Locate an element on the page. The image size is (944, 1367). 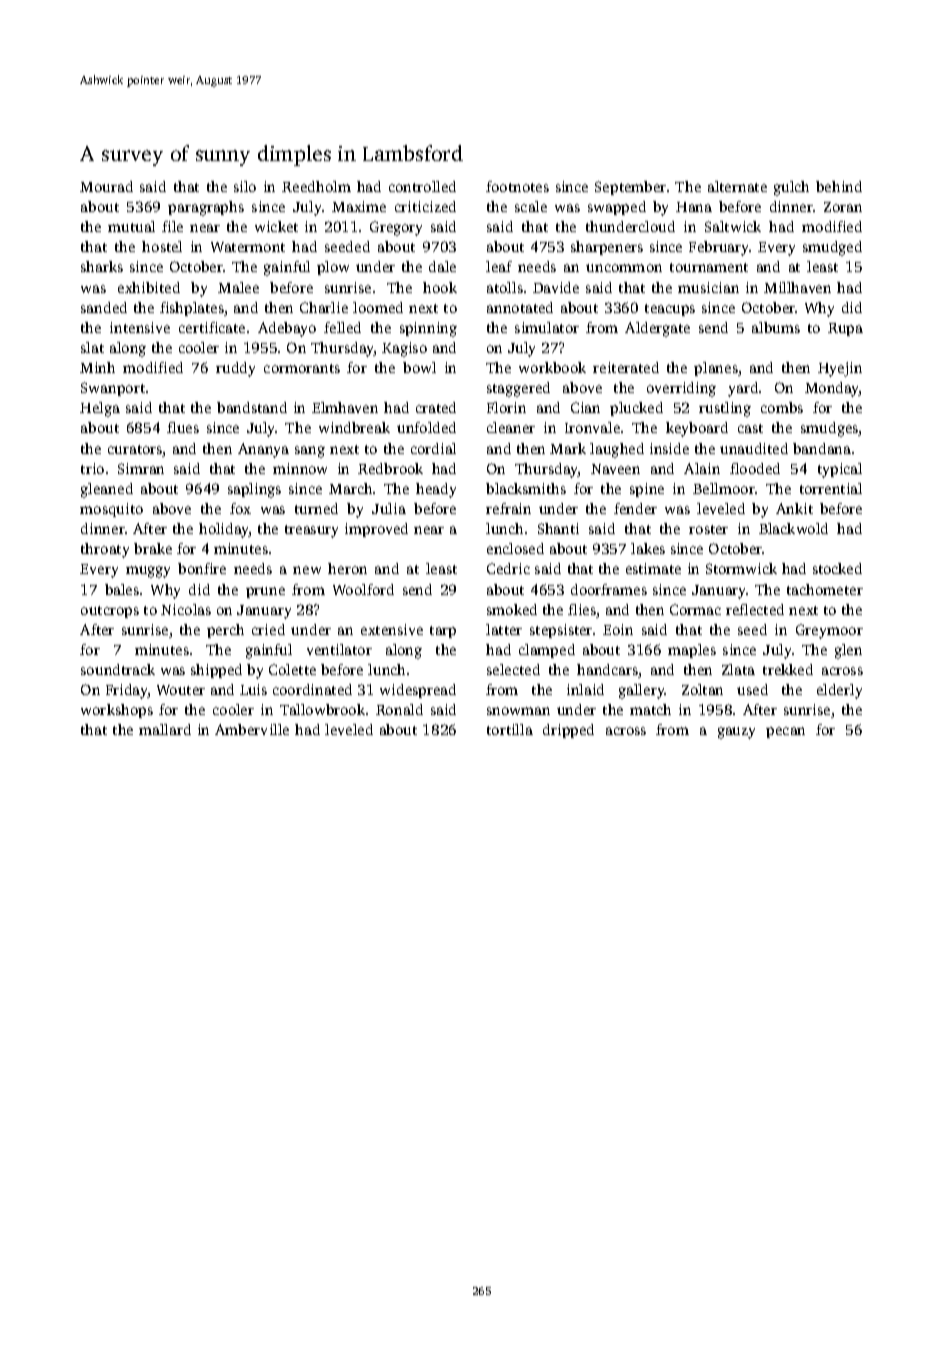
clamped is located at coordinates (547, 651).
